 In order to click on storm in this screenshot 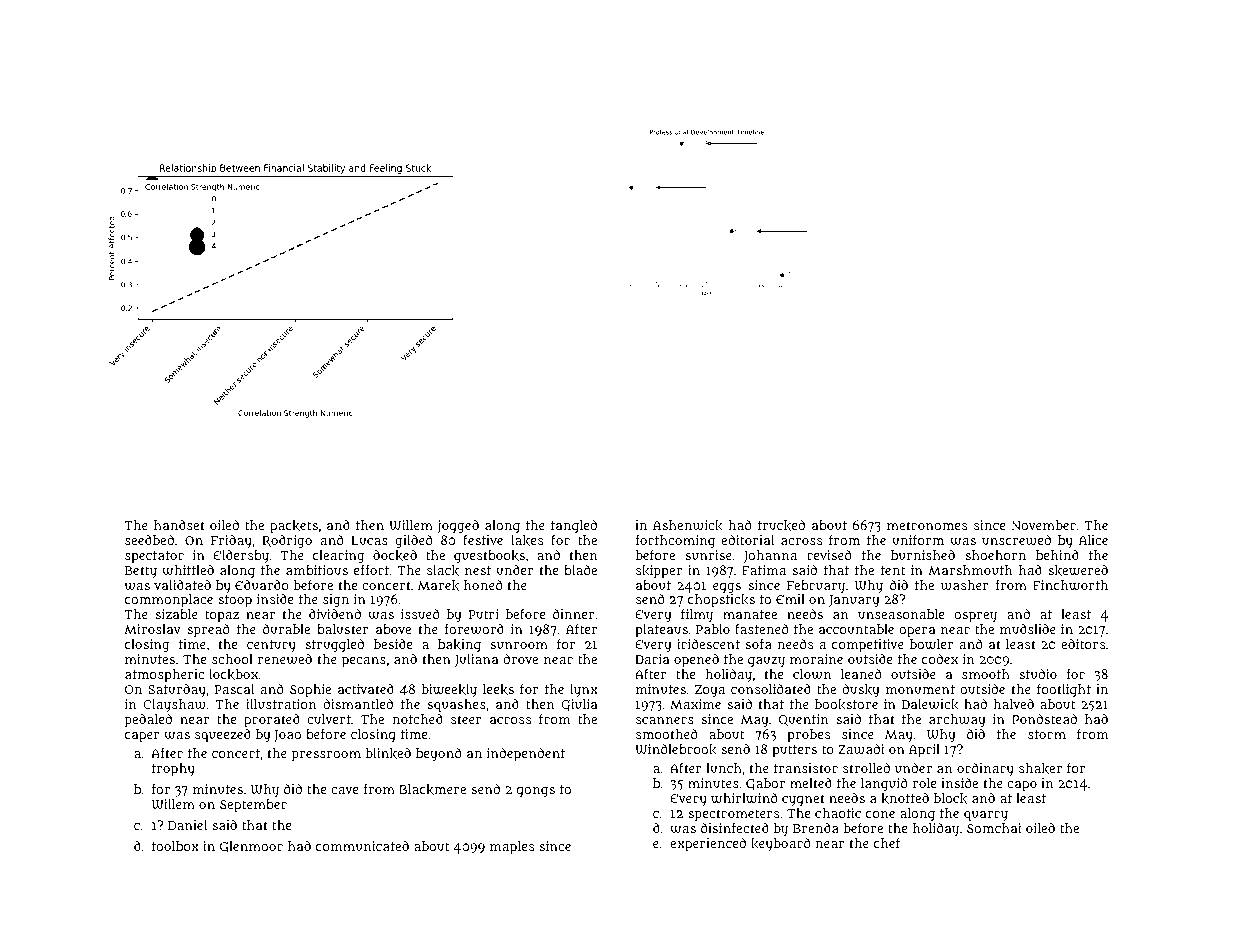, I will do `click(1047, 734)`.
